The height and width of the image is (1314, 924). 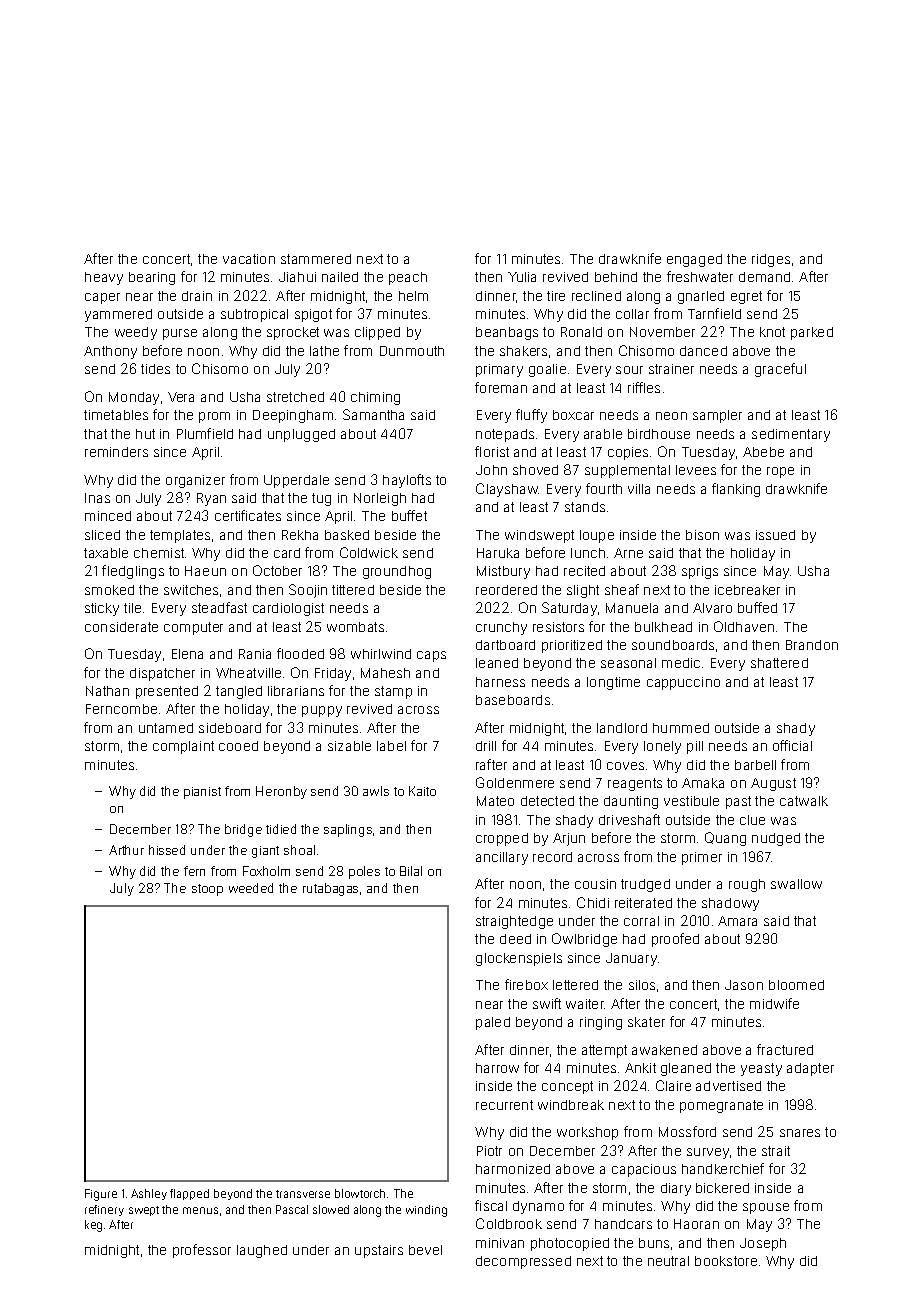 I want to click on upstairs, so click(x=379, y=1251).
